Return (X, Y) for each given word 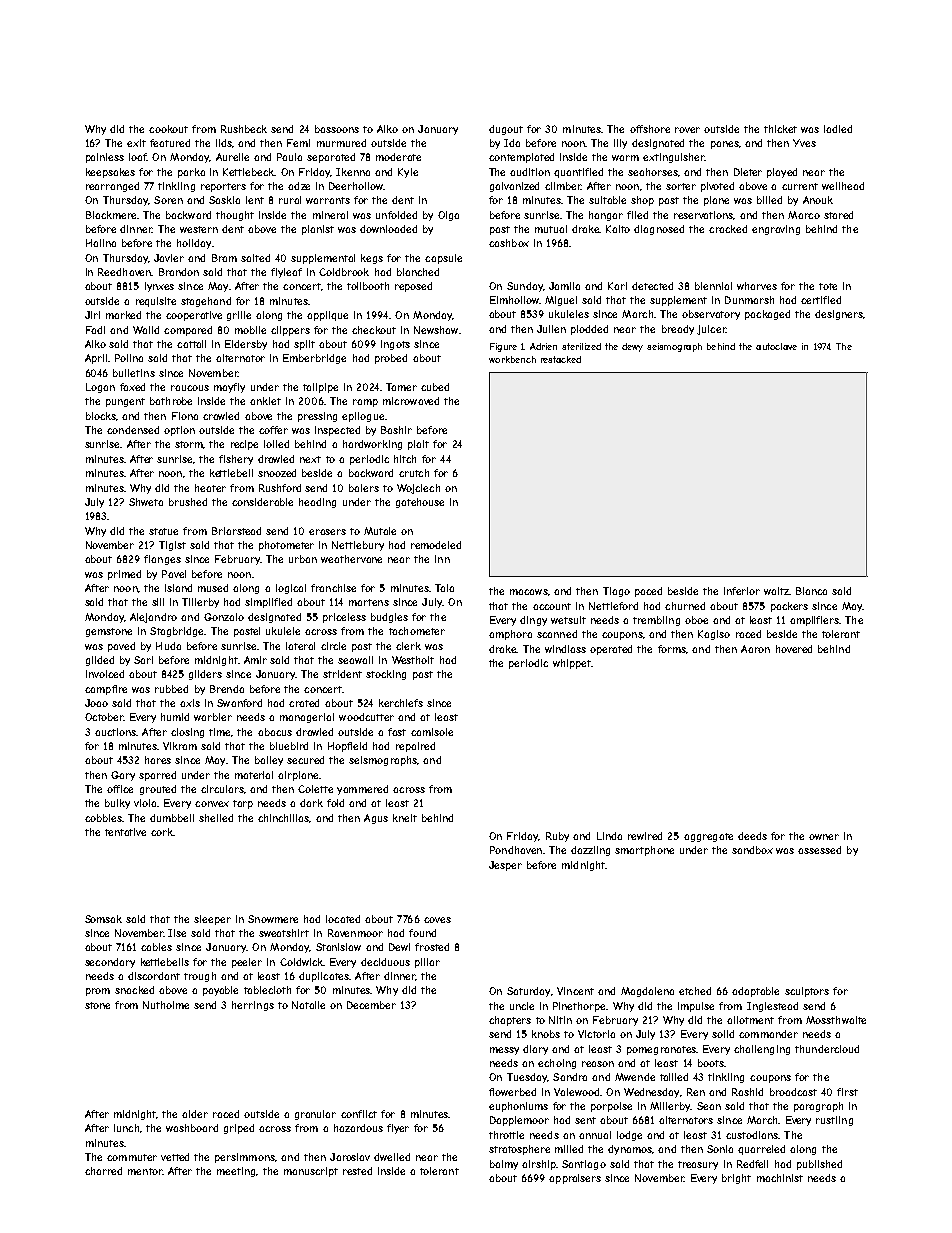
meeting (236, 1172)
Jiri (92, 315)
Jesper (505, 866)
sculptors (807, 992)
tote (828, 286)
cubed (435, 387)
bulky (117, 804)
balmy (504, 1165)
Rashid (747, 1092)
